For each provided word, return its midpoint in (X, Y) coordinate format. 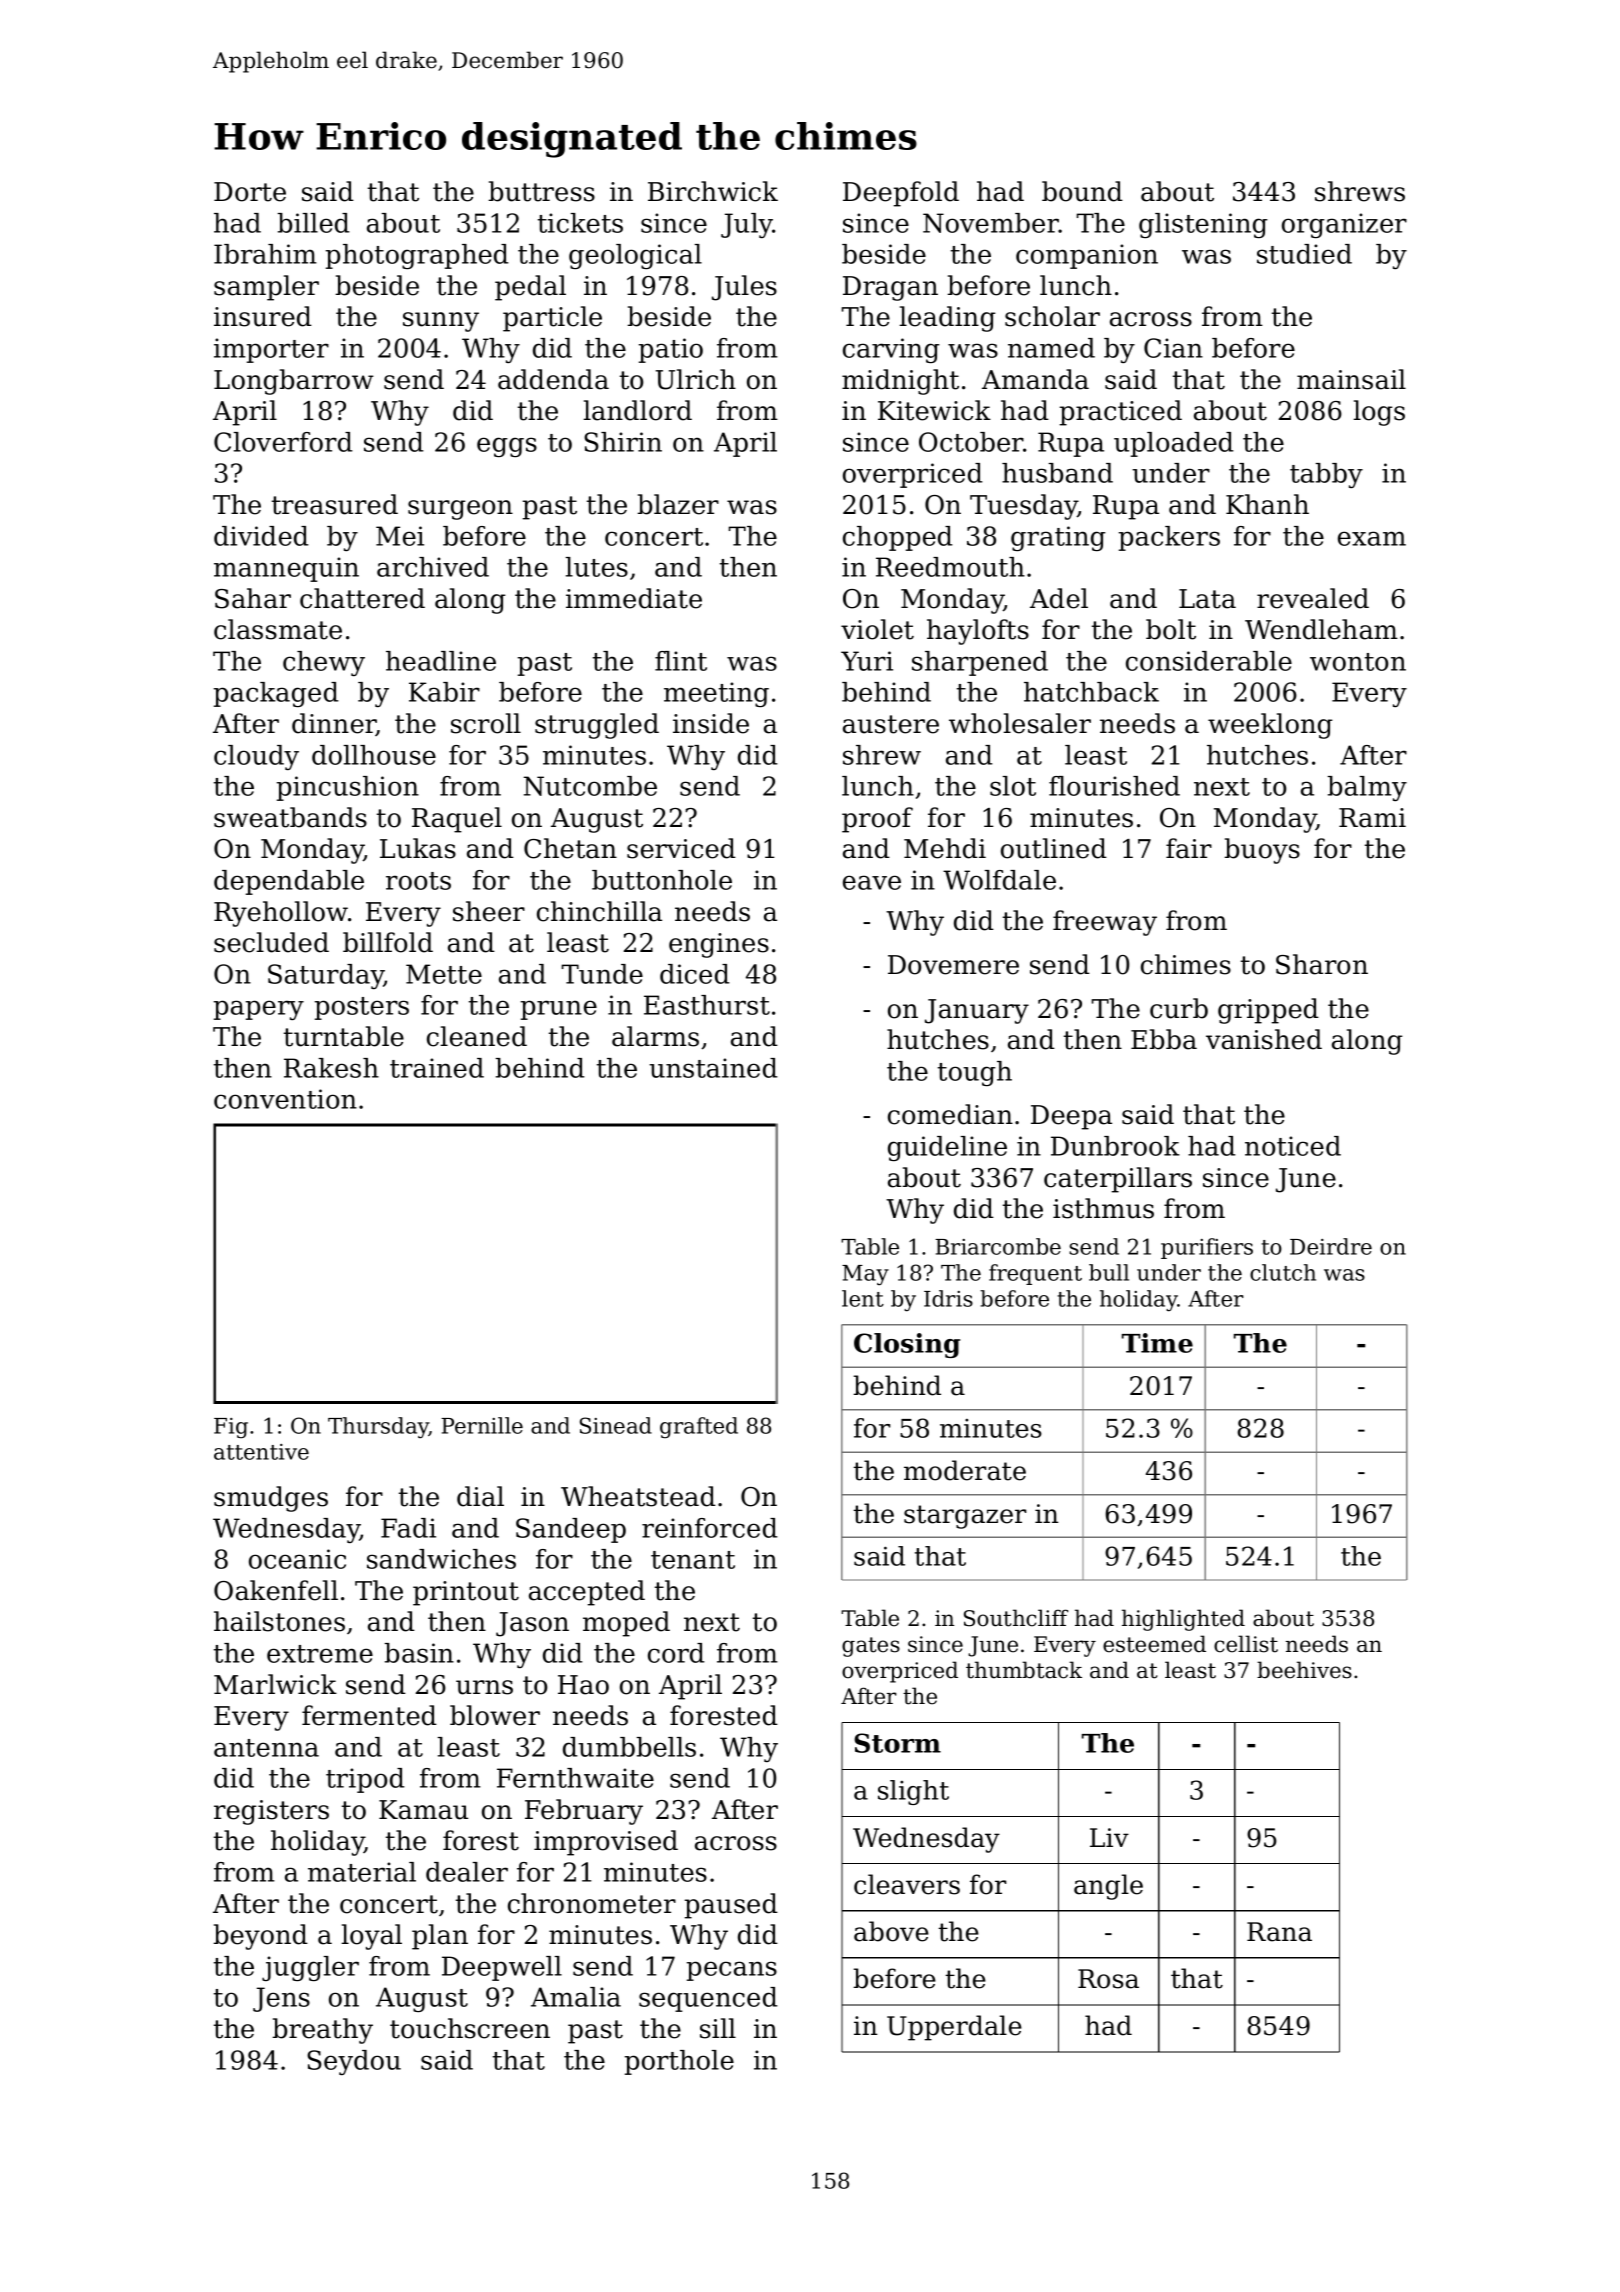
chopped (897, 538)
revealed (1313, 598)
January (977, 1011)
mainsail (1351, 379)
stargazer (965, 1517)
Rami (1372, 818)
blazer (678, 504)
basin (419, 1653)
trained (437, 1068)
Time (1157, 1343)
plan (440, 1937)
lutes (596, 567)
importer (271, 350)
